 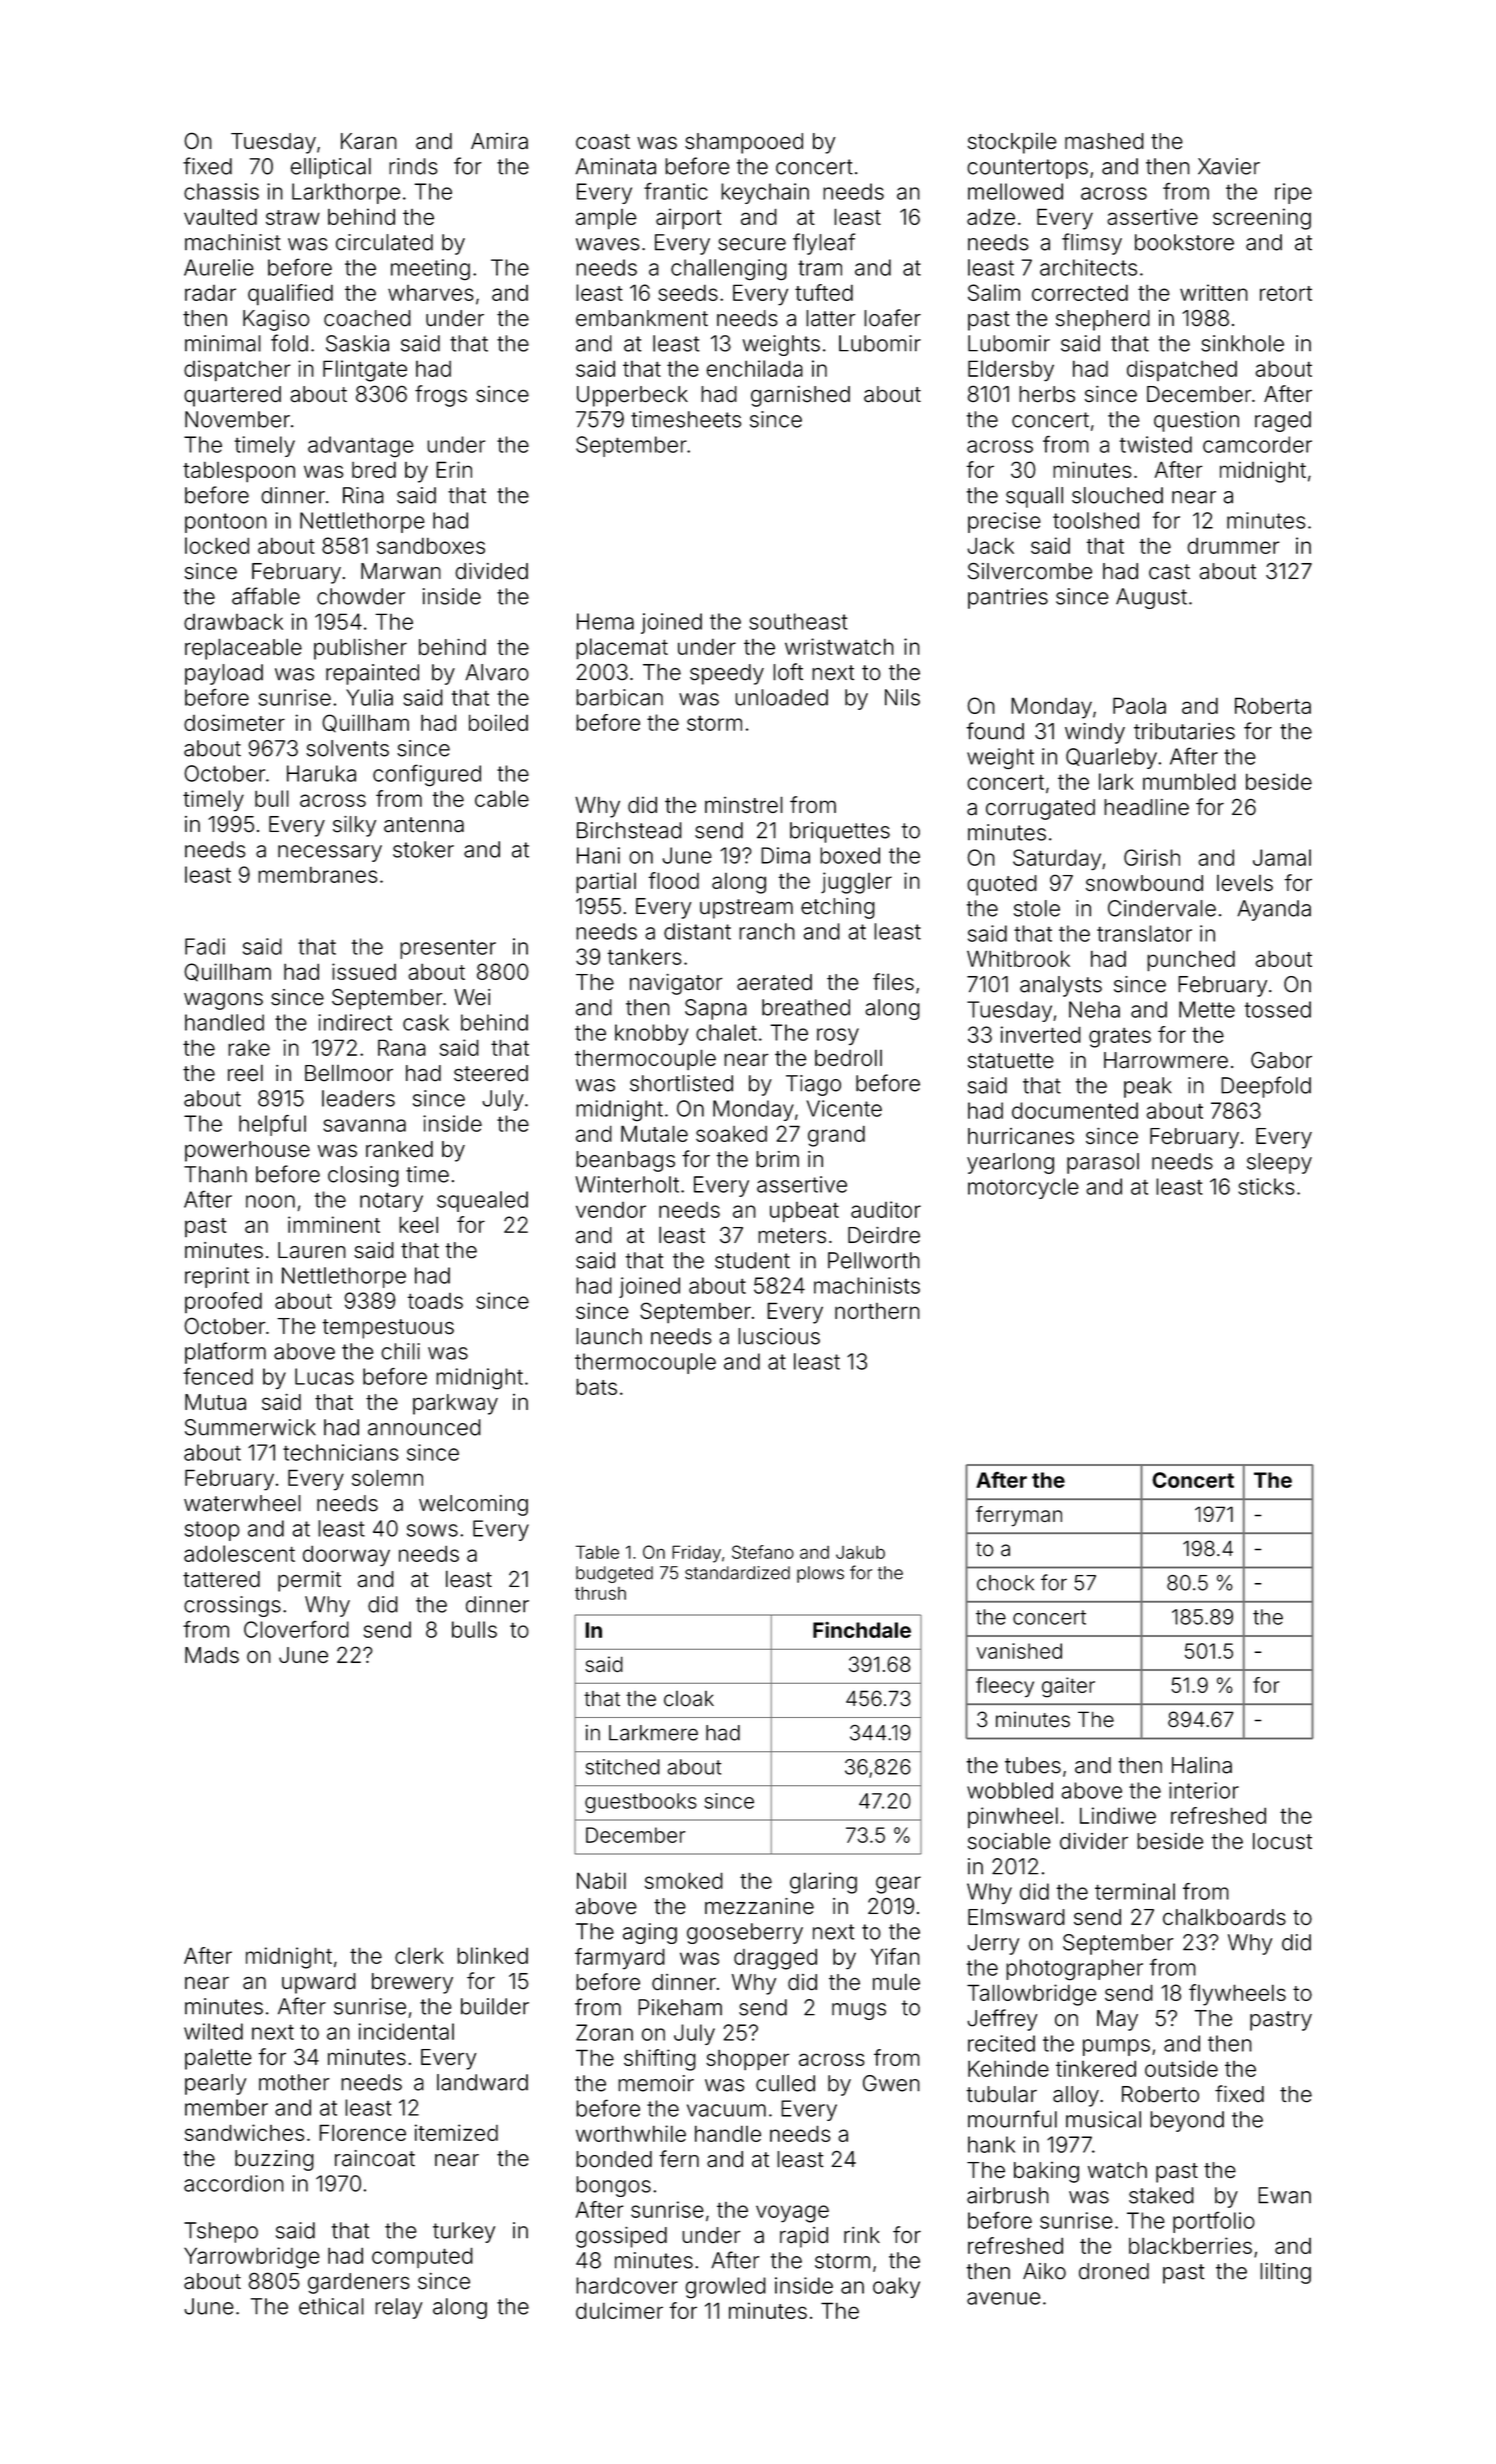 I want to click on drummer, so click(x=1233, y=545).
